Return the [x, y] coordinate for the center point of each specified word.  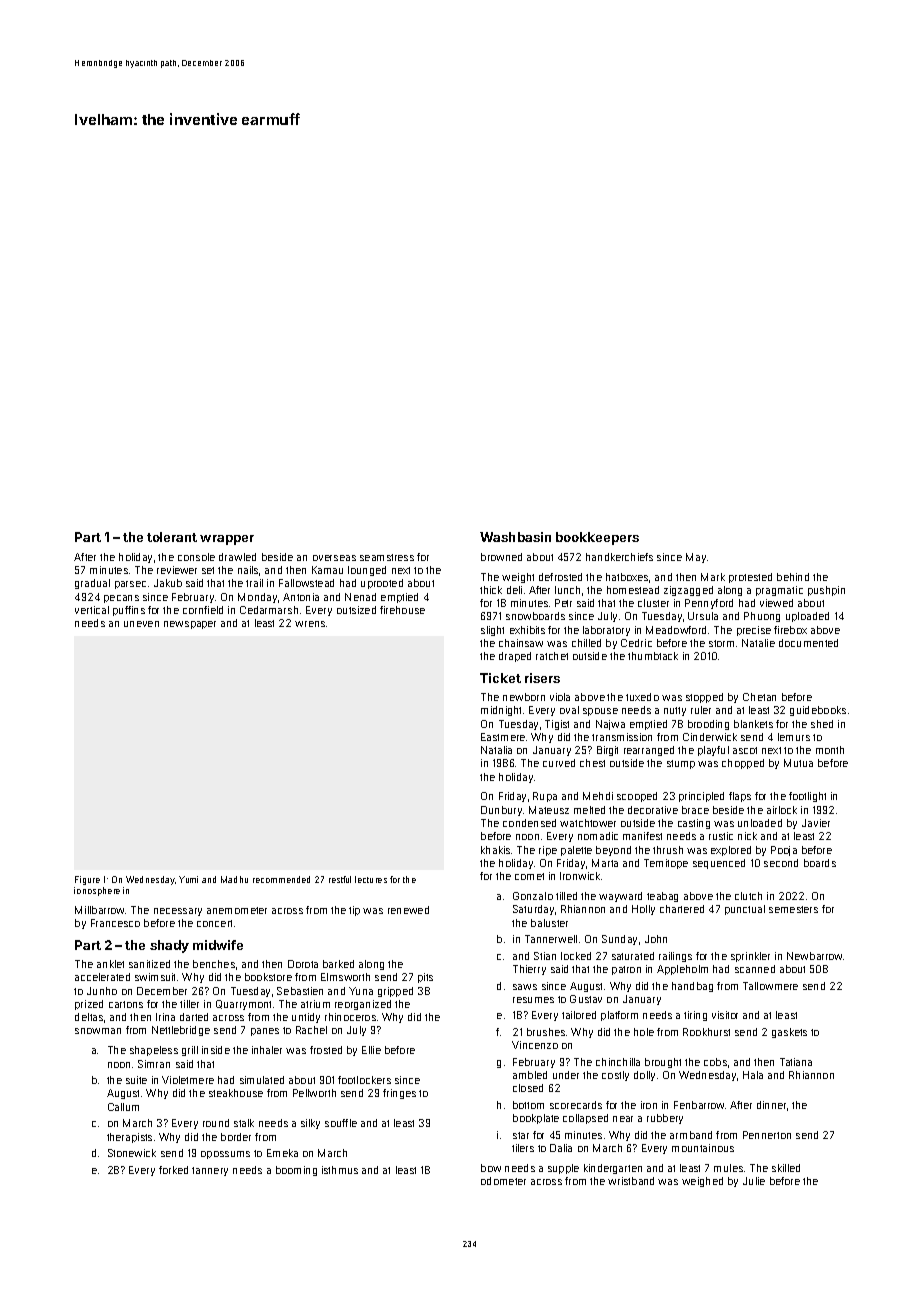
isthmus [340, 1170]
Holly [643, 910]
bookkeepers [597, 538]
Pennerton [767, 1135]
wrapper [227, 540]
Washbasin [515, 537]
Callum [123, 1107]
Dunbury [501, 811]
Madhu [234, 879]
